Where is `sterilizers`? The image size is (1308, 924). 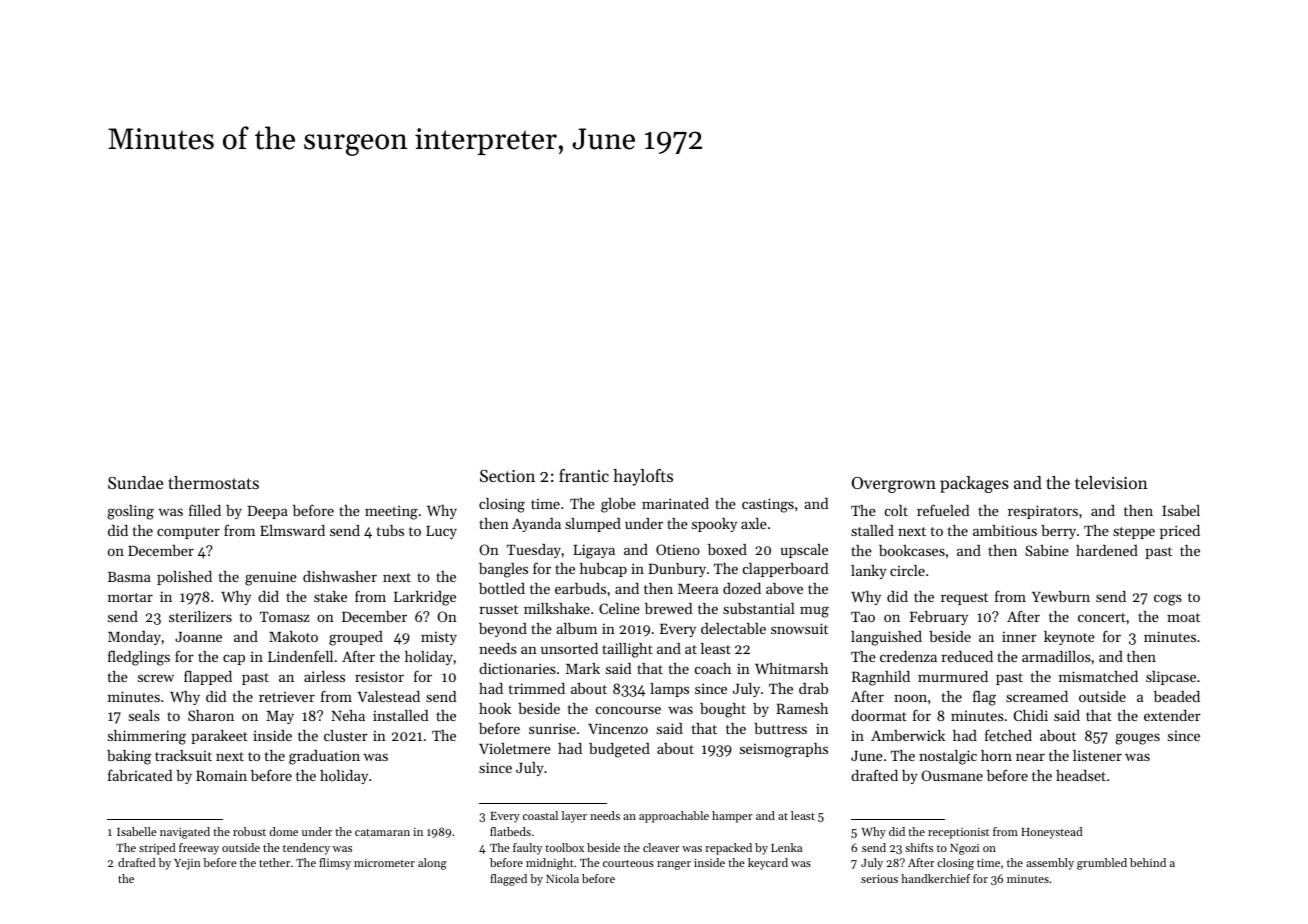
sterilizers is located at coordinates (200, 616).
